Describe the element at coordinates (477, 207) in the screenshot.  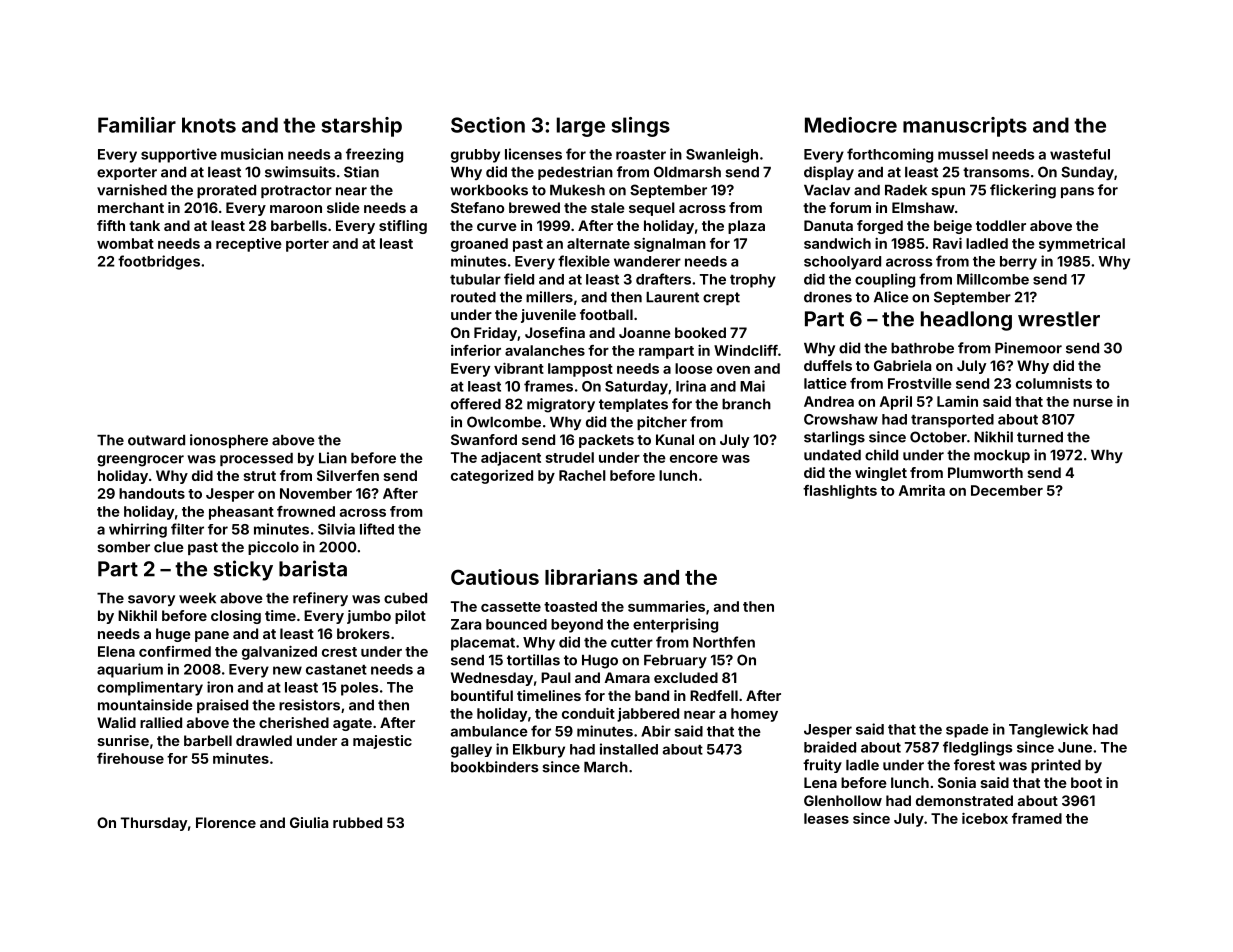
I see `Stefano` at that location.
